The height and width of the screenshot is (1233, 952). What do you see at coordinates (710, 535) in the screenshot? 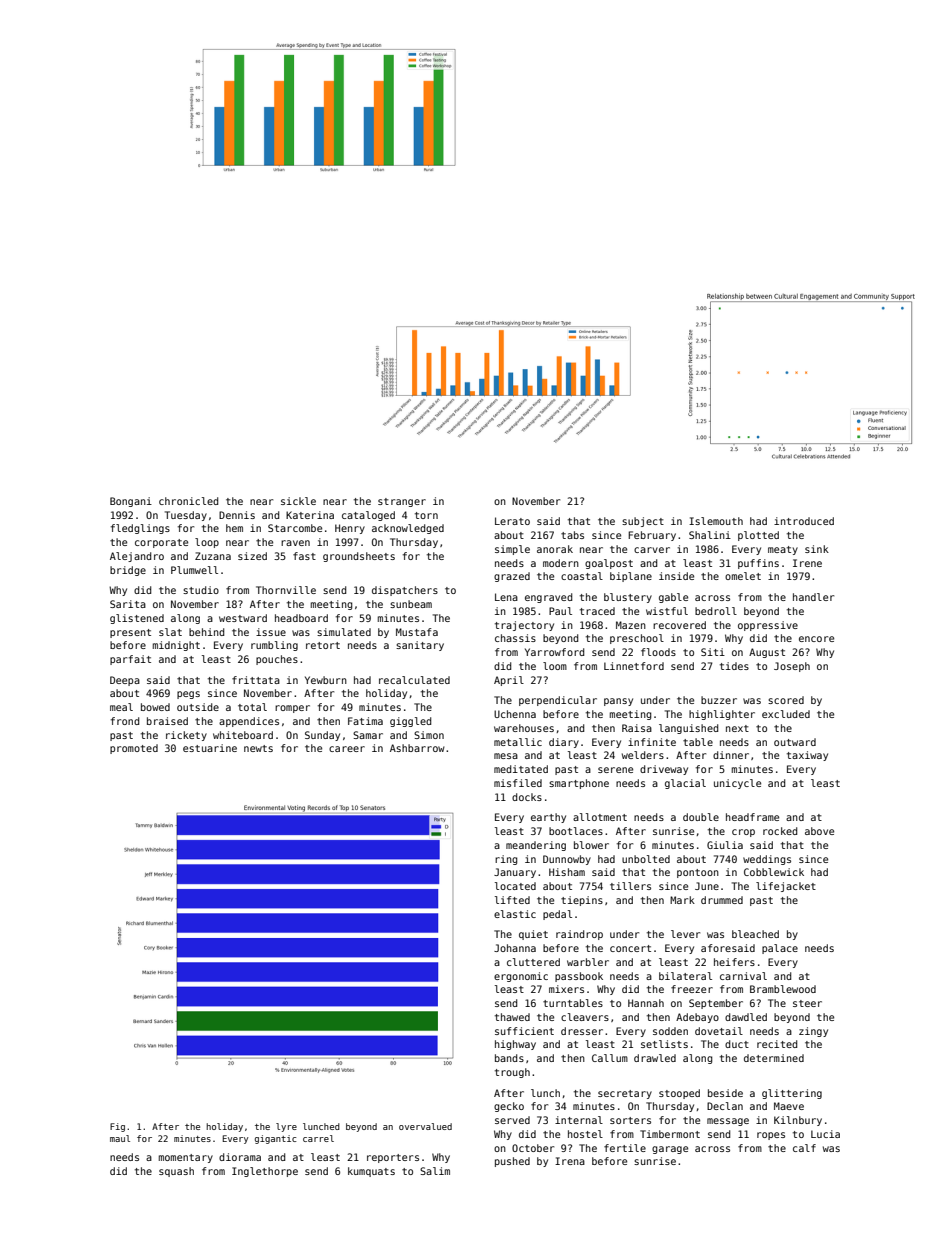
I see `Shalini` at bounding box center [710, 535].
